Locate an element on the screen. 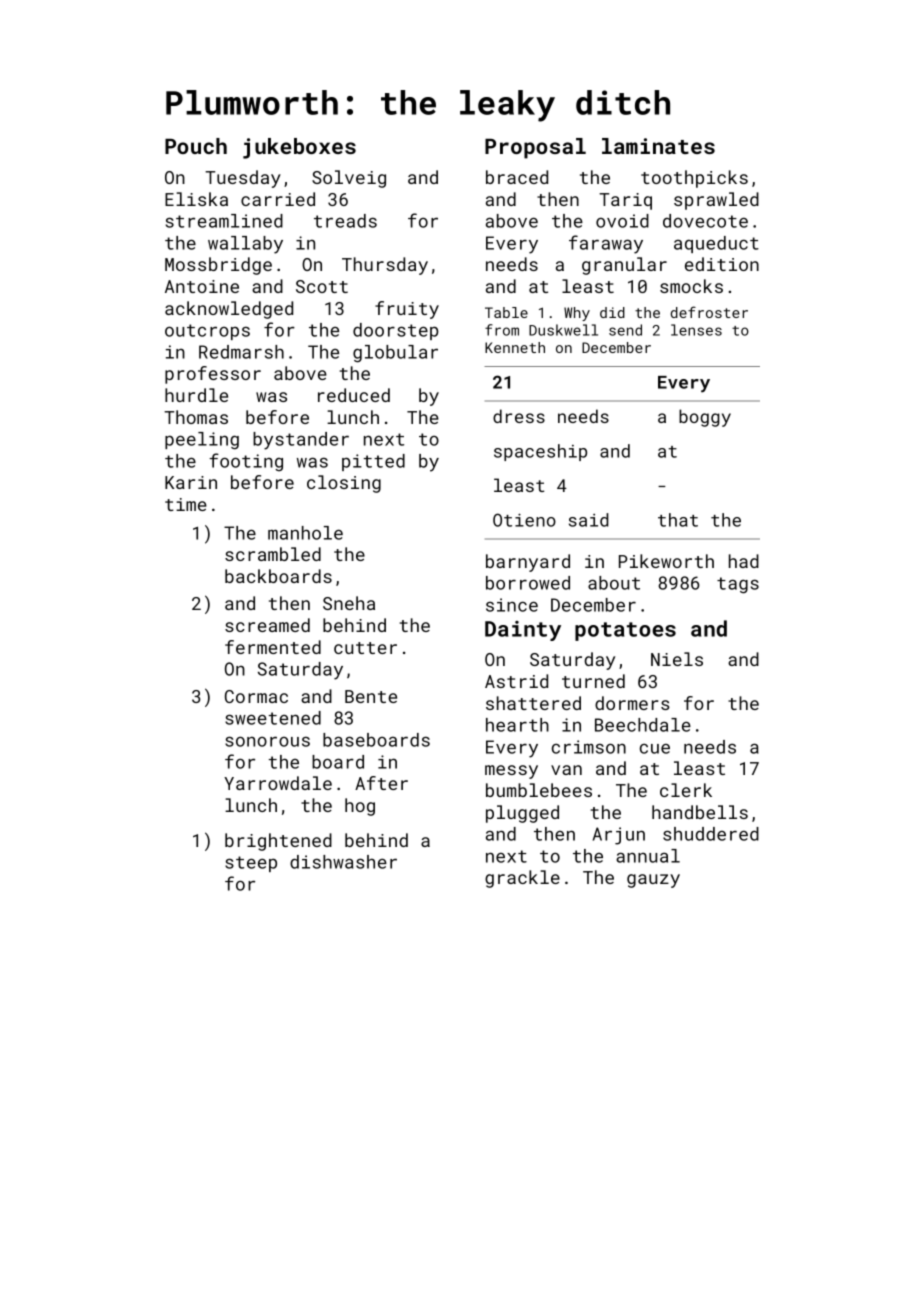  brightened is located at coordinates (278, 842).
